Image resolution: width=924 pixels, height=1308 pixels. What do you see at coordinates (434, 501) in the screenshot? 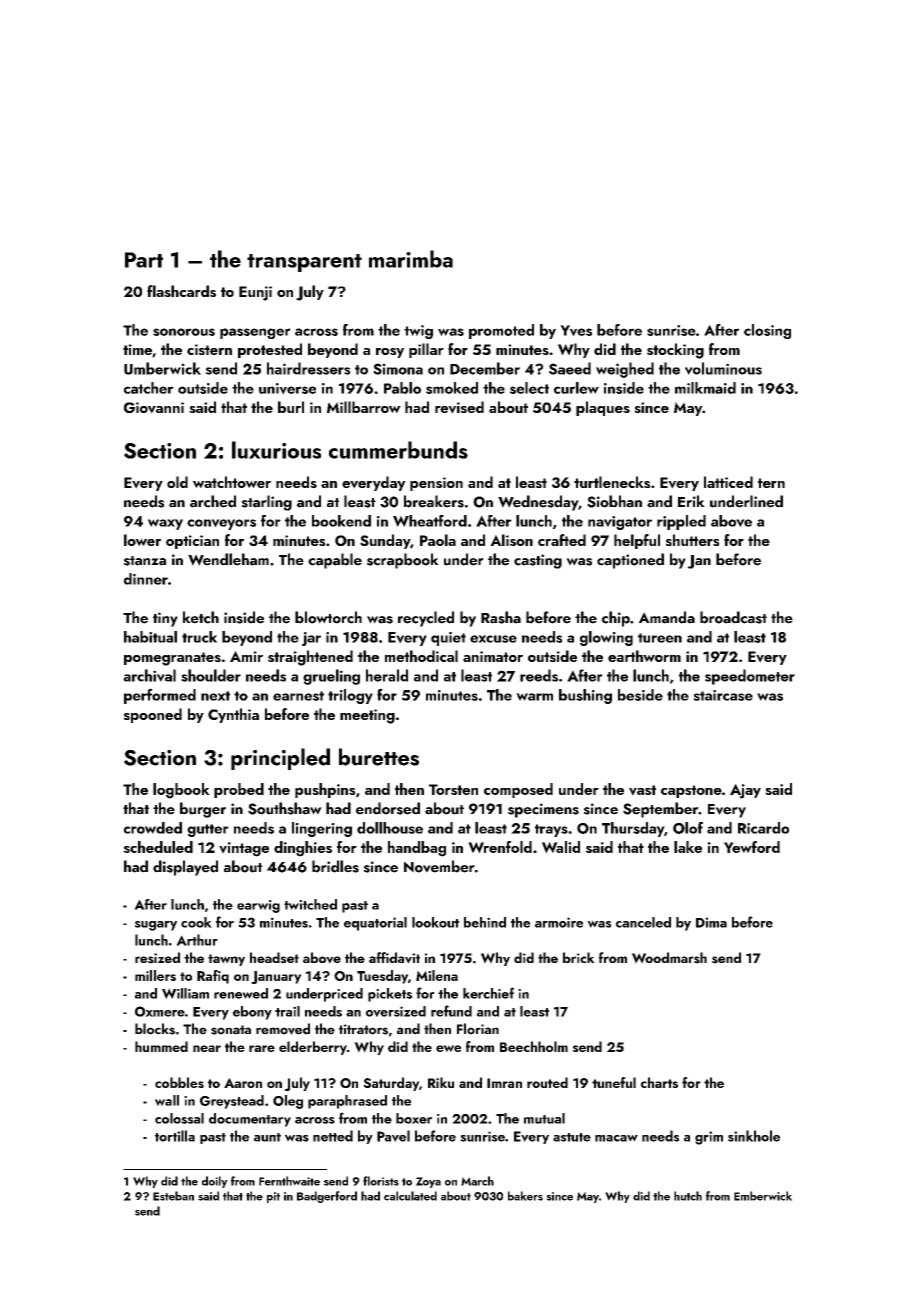
I see `breakers` at bounding box center [434, 501].
